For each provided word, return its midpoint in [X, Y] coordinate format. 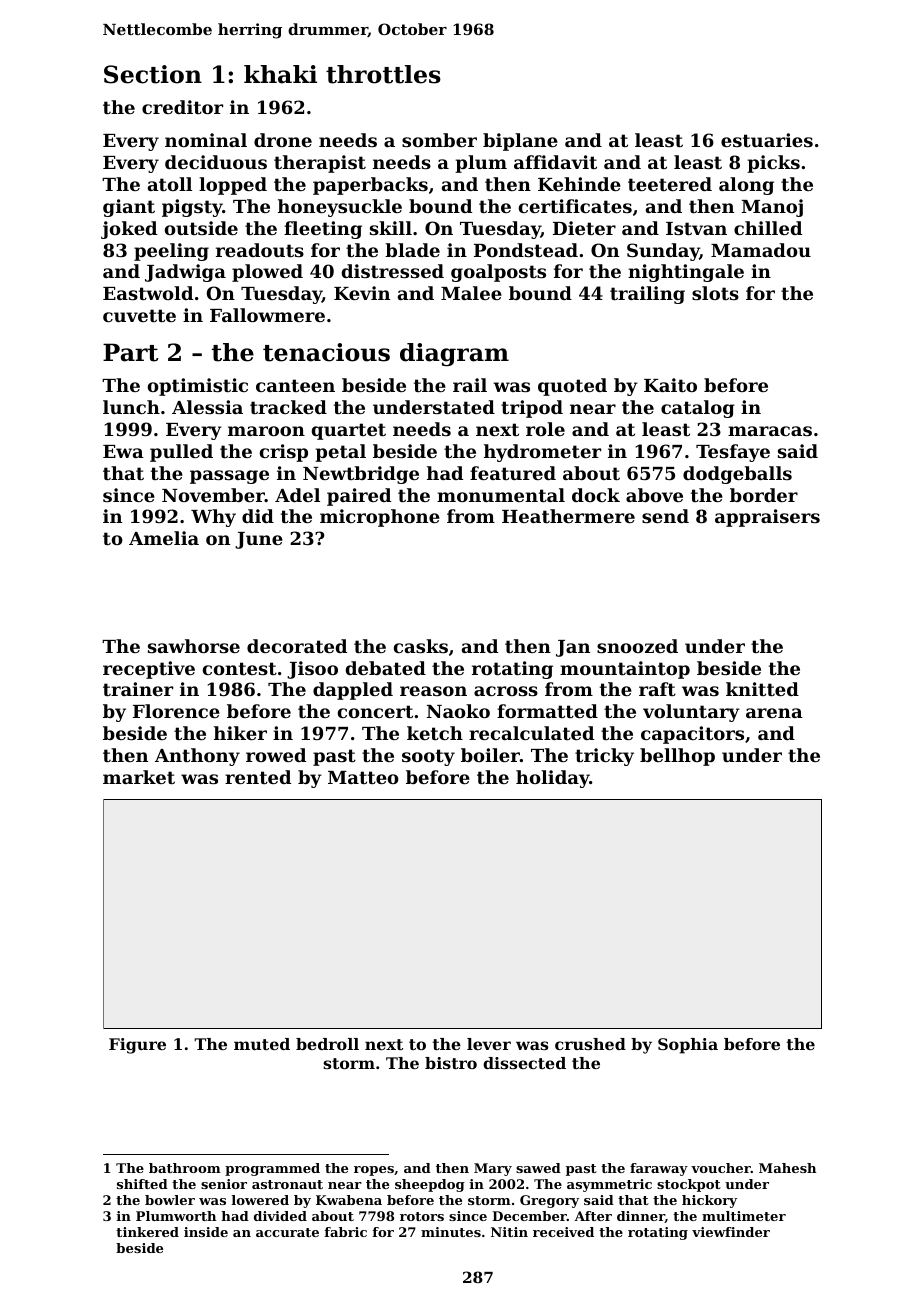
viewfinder [731, 1232]
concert [375, 711]
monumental [501, 495]
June [259, 540]
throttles [383, 74]
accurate [287, 1232]
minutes [451, 1232]
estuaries [767, 140]
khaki [280, 74]
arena [774, 713]
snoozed [637, 646]
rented [258, 777]
